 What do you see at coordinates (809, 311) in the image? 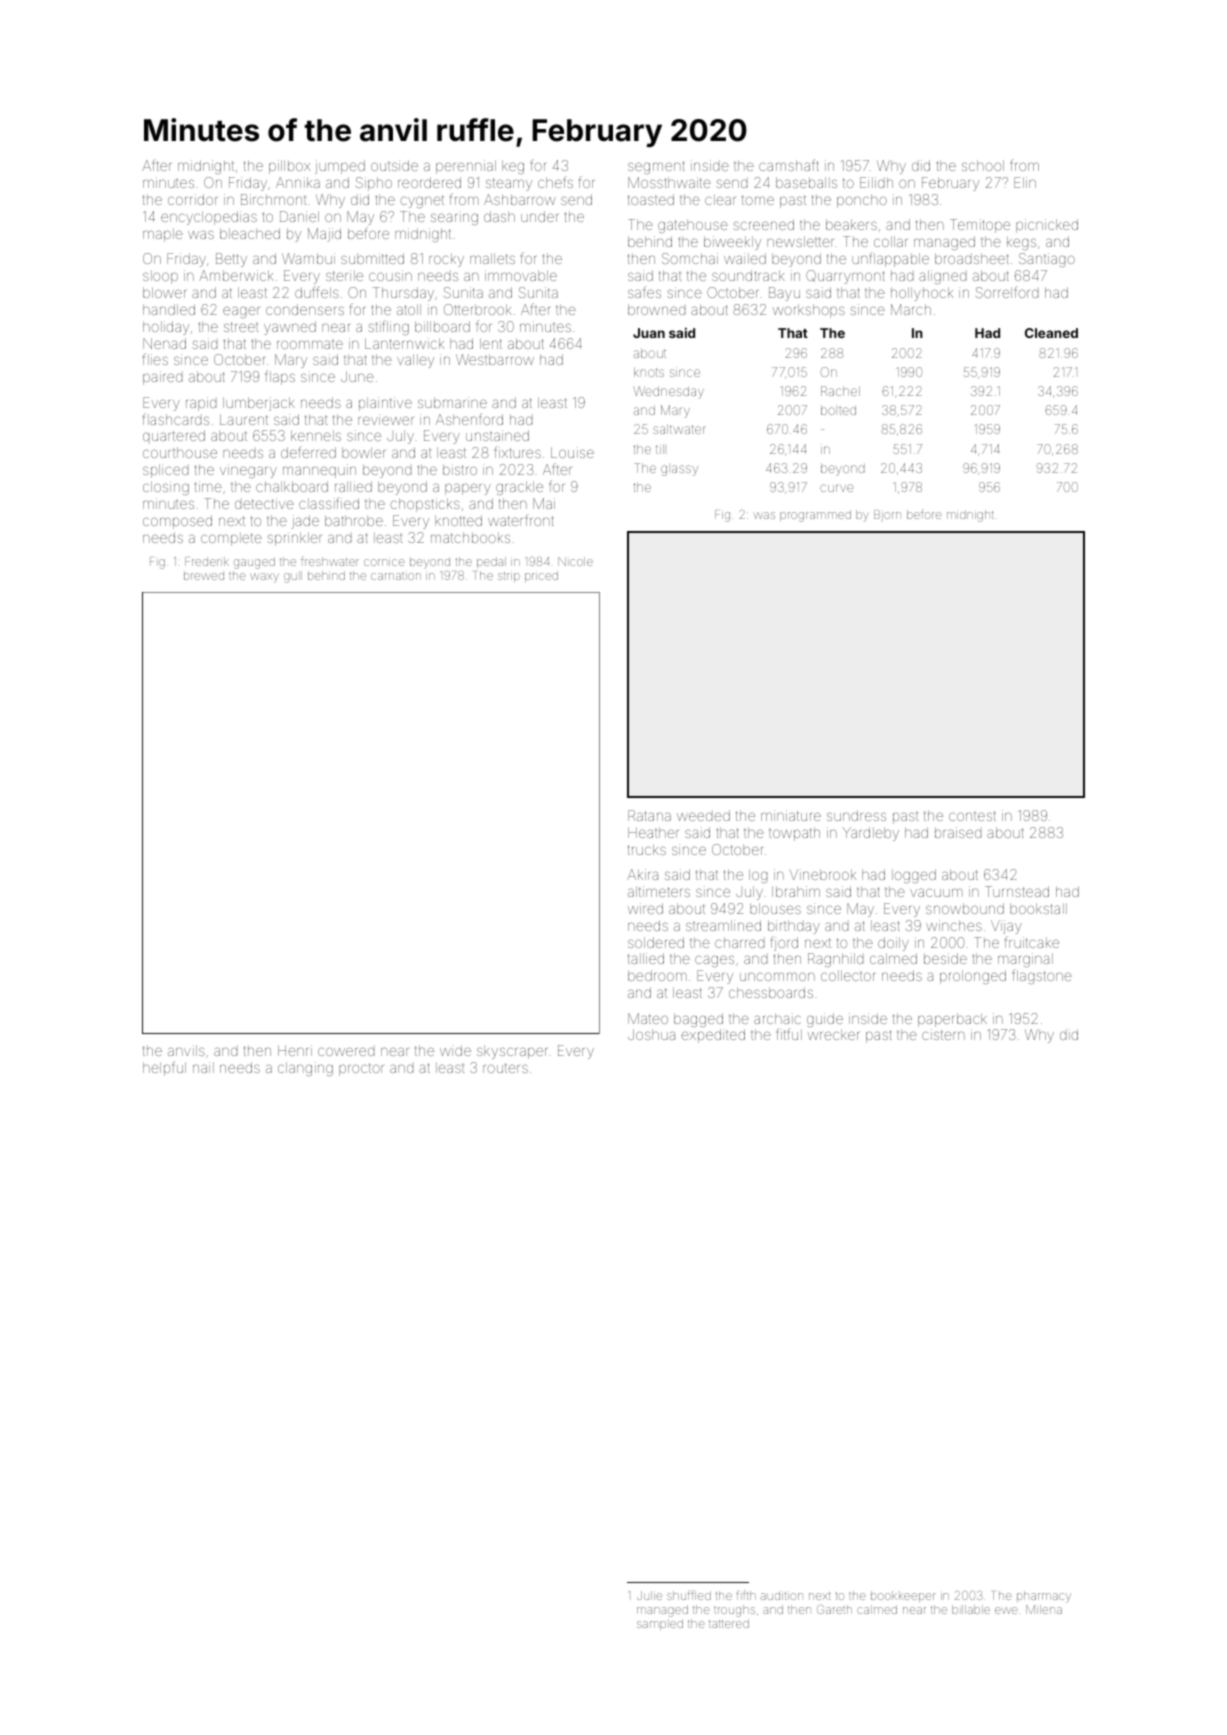
I see `workshops` at bounding box center [809, 311].
